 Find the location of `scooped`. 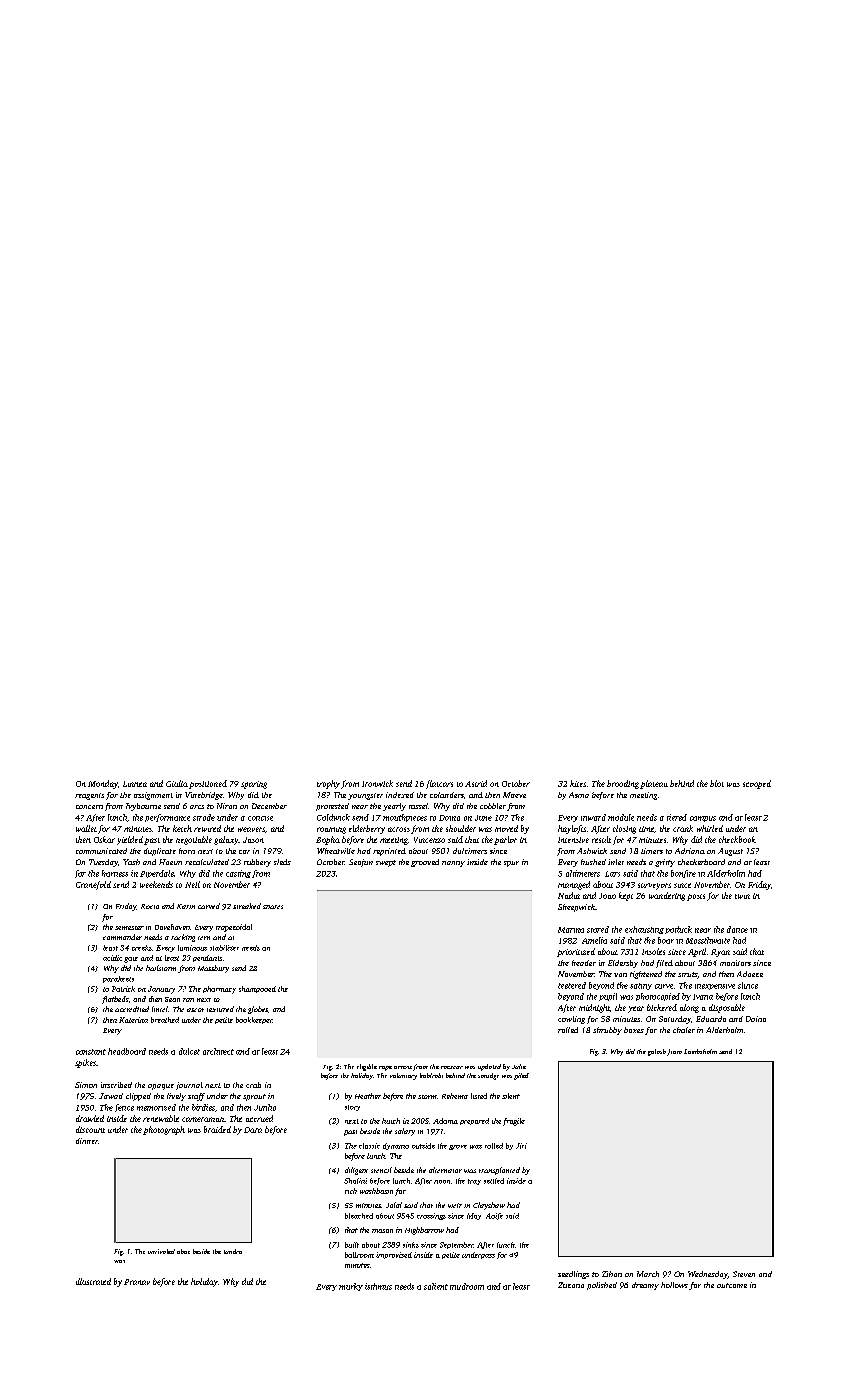

scooped is located at coordinates (757, 784).
